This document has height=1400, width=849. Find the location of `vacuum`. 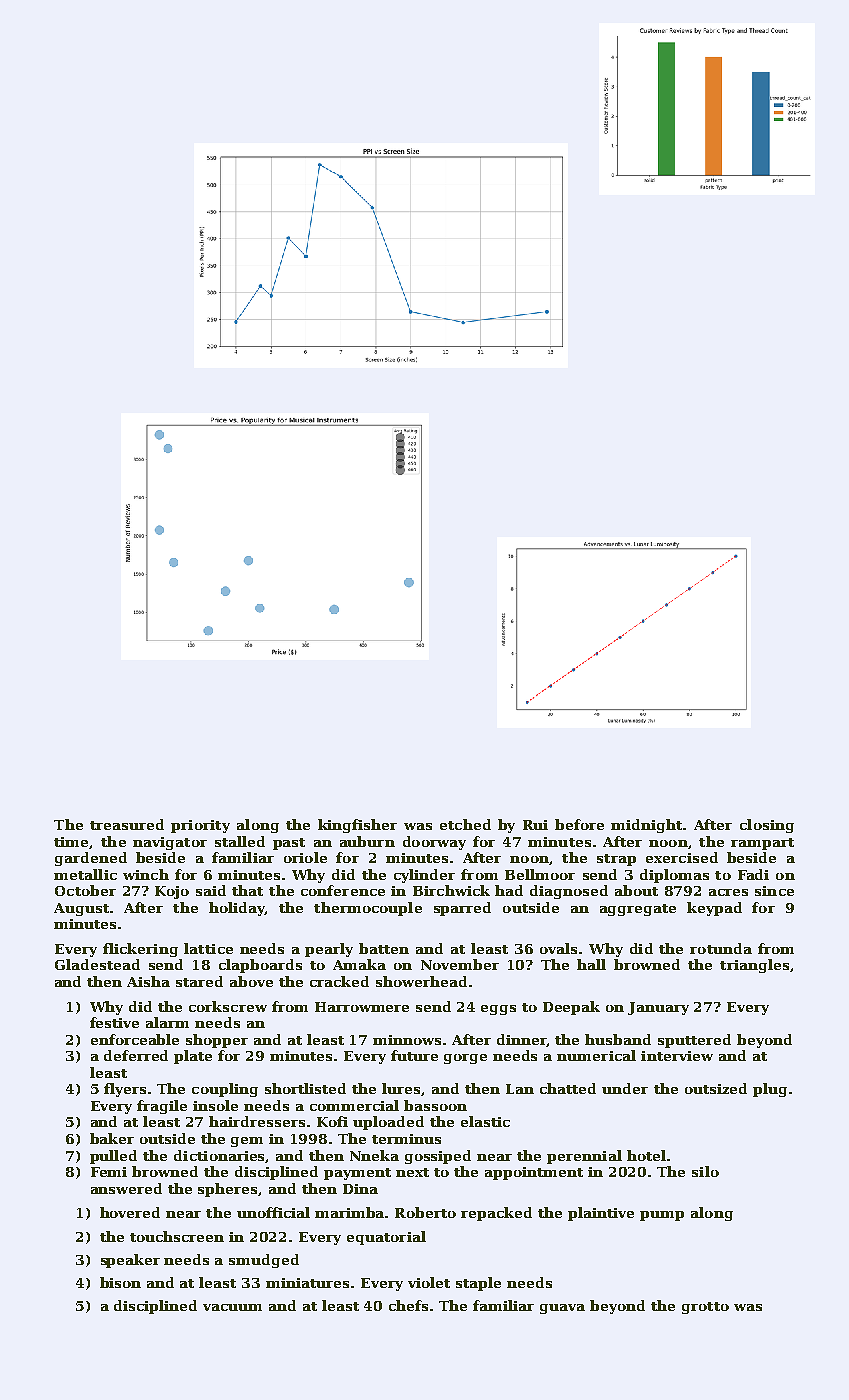

vacuum is located at coordinates (232, 1307).
